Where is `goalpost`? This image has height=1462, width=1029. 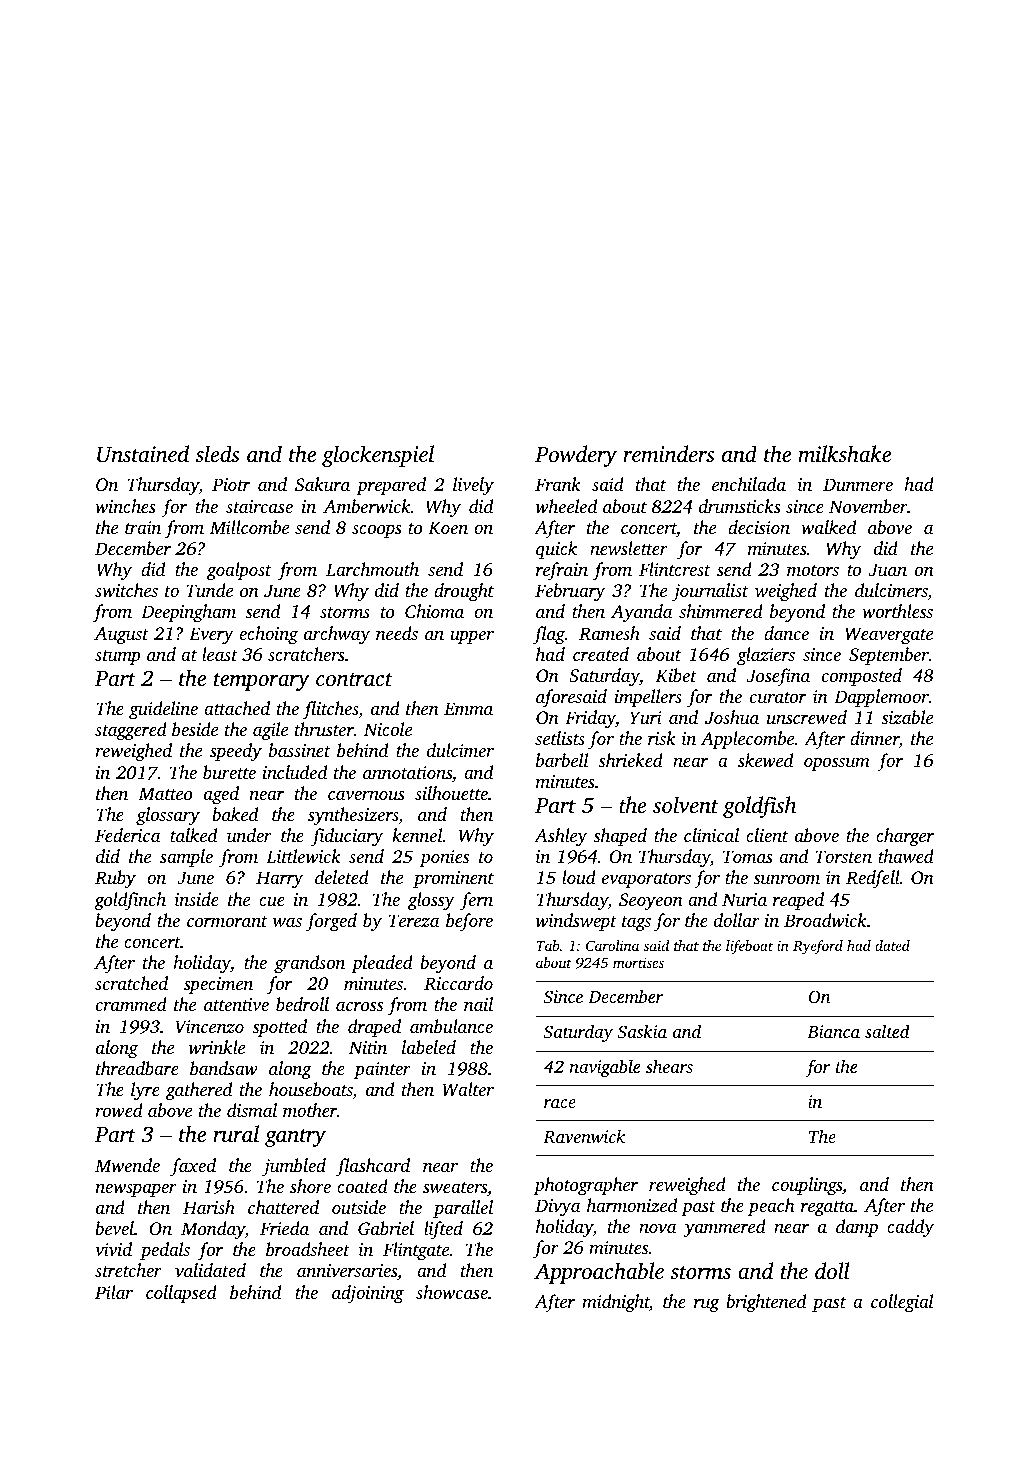
goalpost is located at coordinates (239, 571).
